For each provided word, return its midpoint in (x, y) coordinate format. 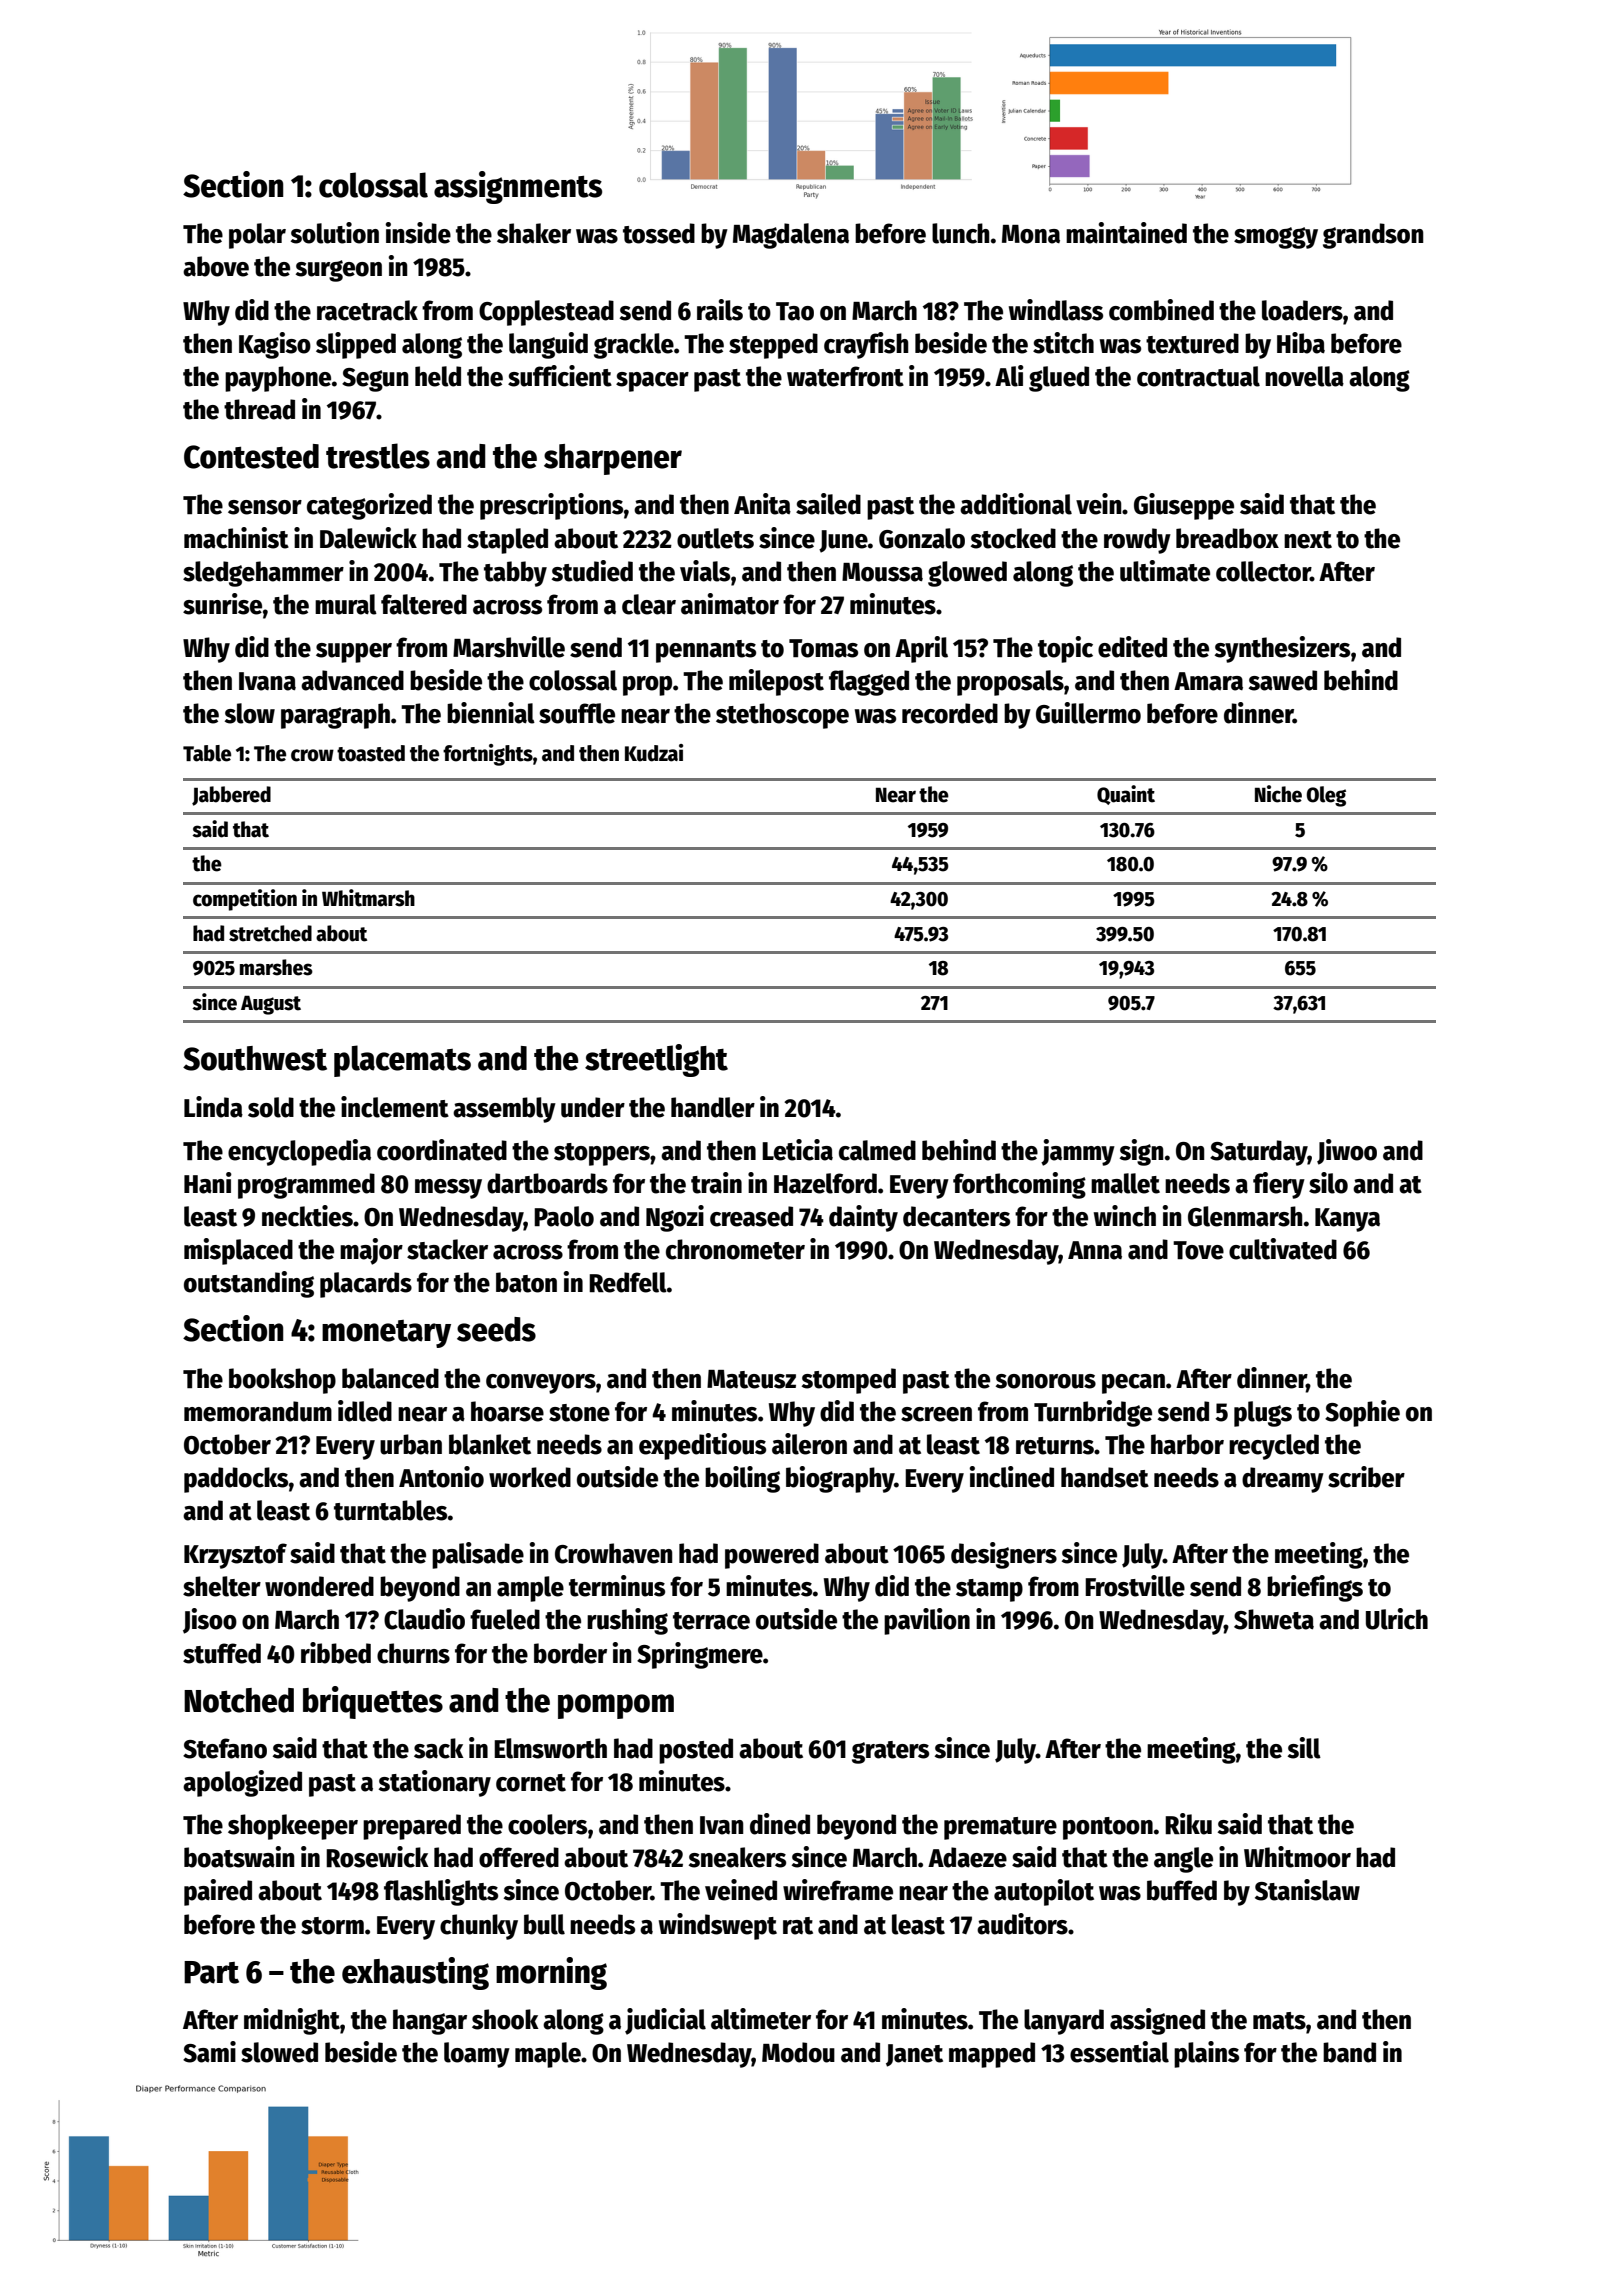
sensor (265, 507)
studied (592, 571)
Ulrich (1397, 1619)
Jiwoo (1347, 1152)
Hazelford (825, 1183)
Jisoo (210, 1621)
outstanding (249, 1284)
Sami (209, 2052)
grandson (1373, 236)
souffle (577, 713)
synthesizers (1282, 649)
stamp (989, 1590)
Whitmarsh (368, 898)
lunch (961, 233)
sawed (1283, 680)
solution (335, 233)
